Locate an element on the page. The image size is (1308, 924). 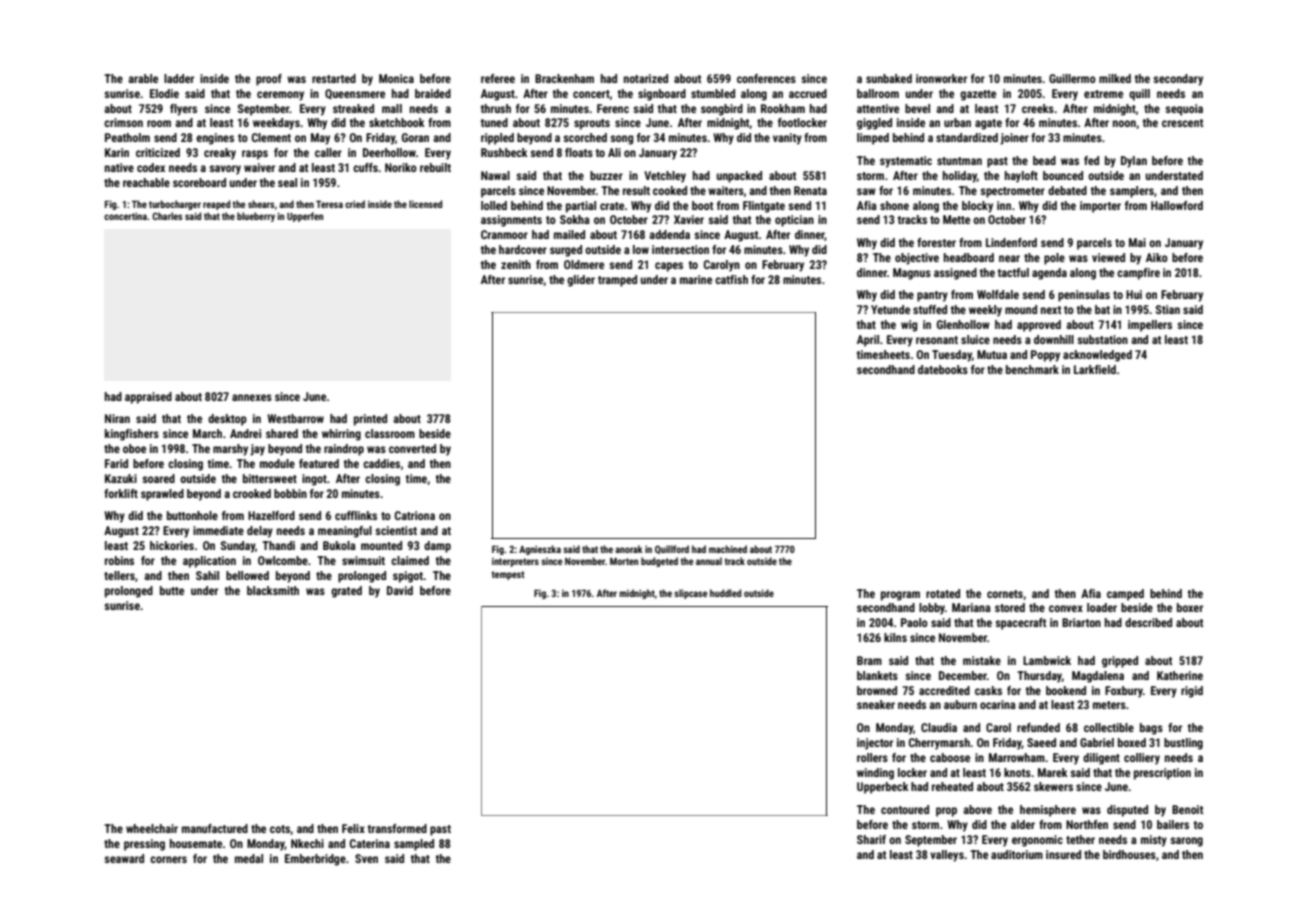
cots is located at coordinates (280, 829).
